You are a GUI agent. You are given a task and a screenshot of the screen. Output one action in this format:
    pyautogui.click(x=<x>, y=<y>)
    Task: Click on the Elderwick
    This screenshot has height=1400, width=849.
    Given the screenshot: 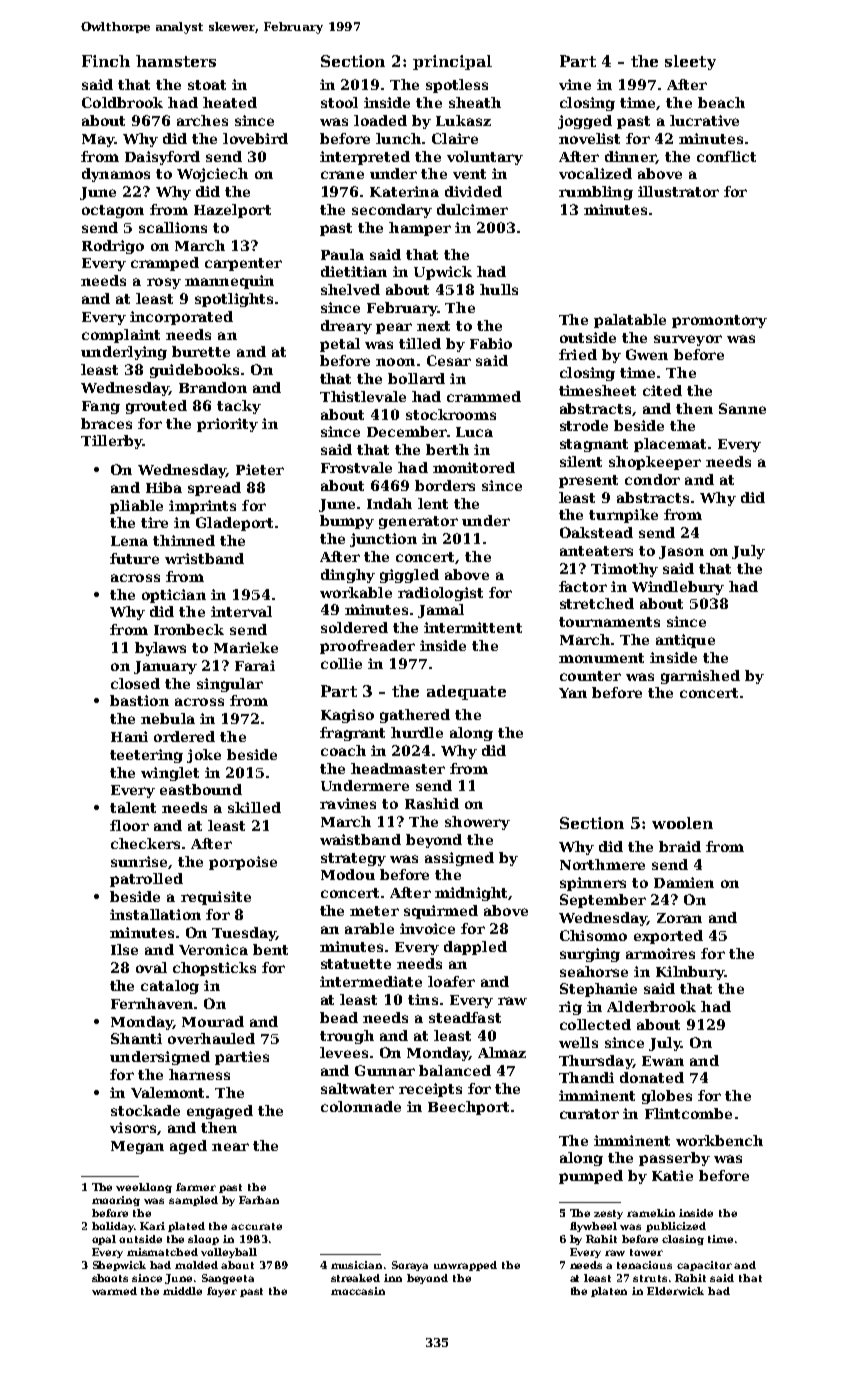 What is the action you would take?
    pyautogui.click(x=675, y=1291)
